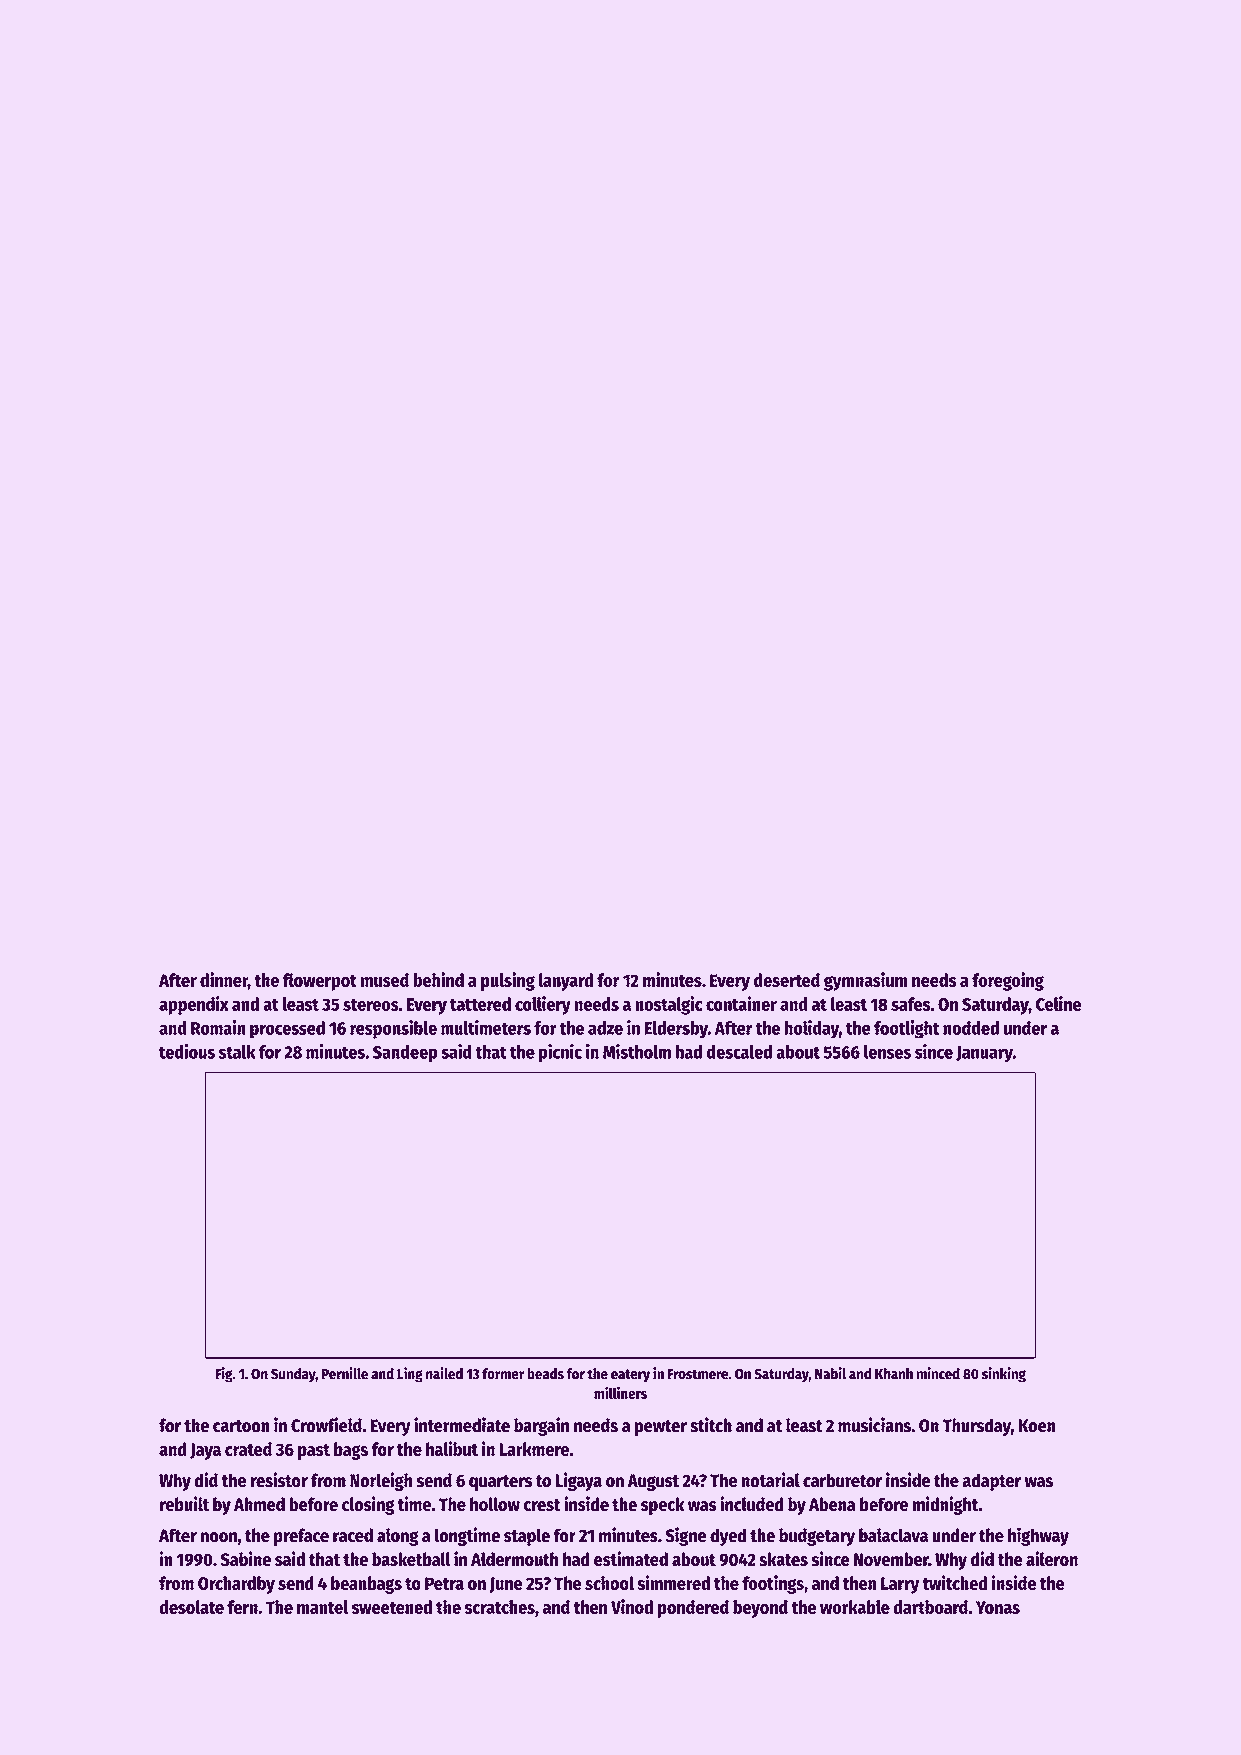  Describe the element at coordinates (984, 1054) in the document. I see `January` at that location.
